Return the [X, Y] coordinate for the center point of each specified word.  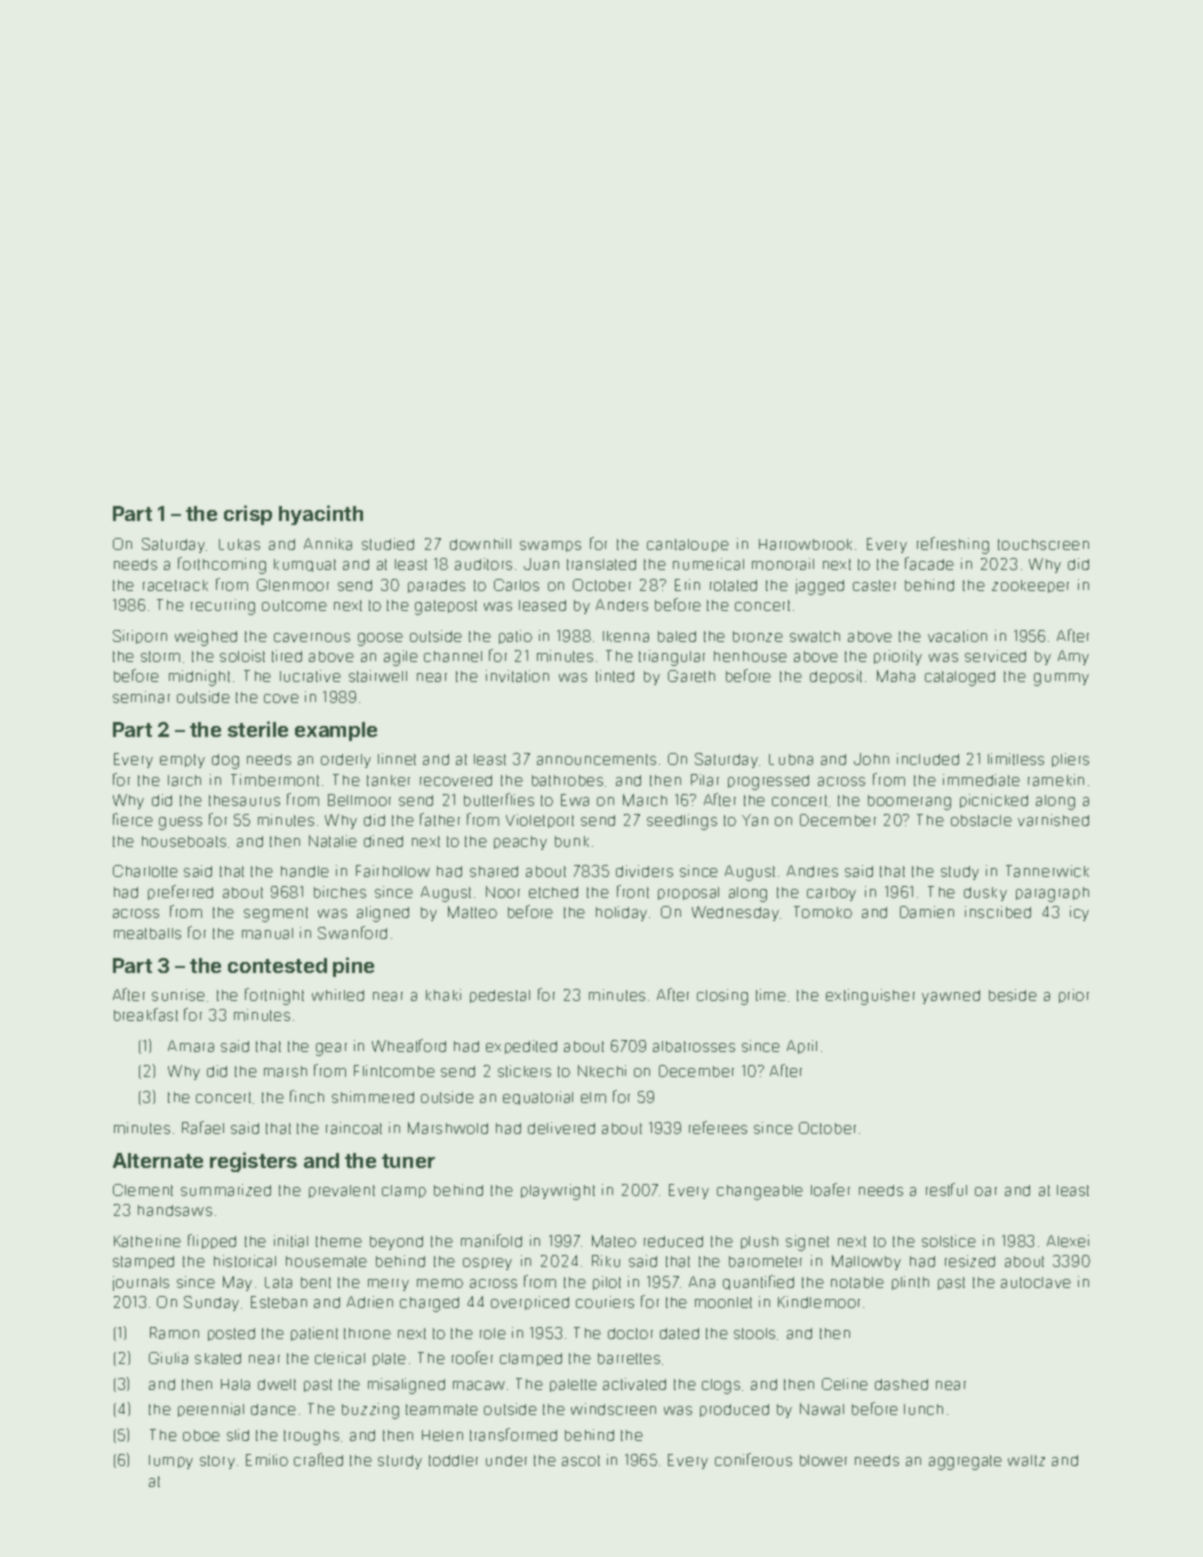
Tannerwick [1047, 871]
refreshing [953, 545]
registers [253, 1162]
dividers [644, 871]
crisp [248, 515]
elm [593, 1097]
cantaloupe [688, 545]
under [506, 1460]
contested [277, 965]
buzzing [370, 1411]
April [802, 1047]
